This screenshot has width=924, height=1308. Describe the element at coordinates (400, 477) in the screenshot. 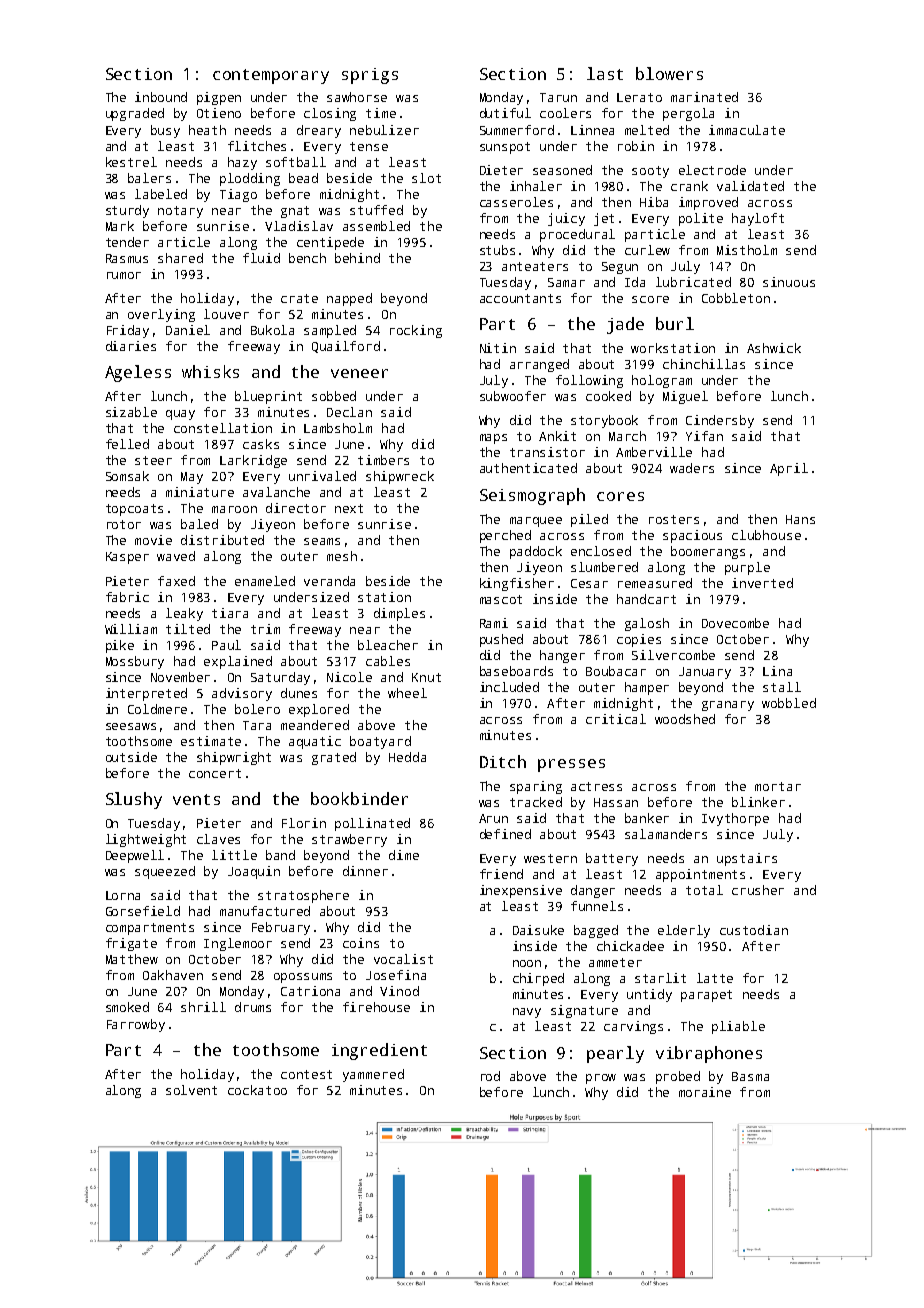

I see `shipwreck` at that location.
